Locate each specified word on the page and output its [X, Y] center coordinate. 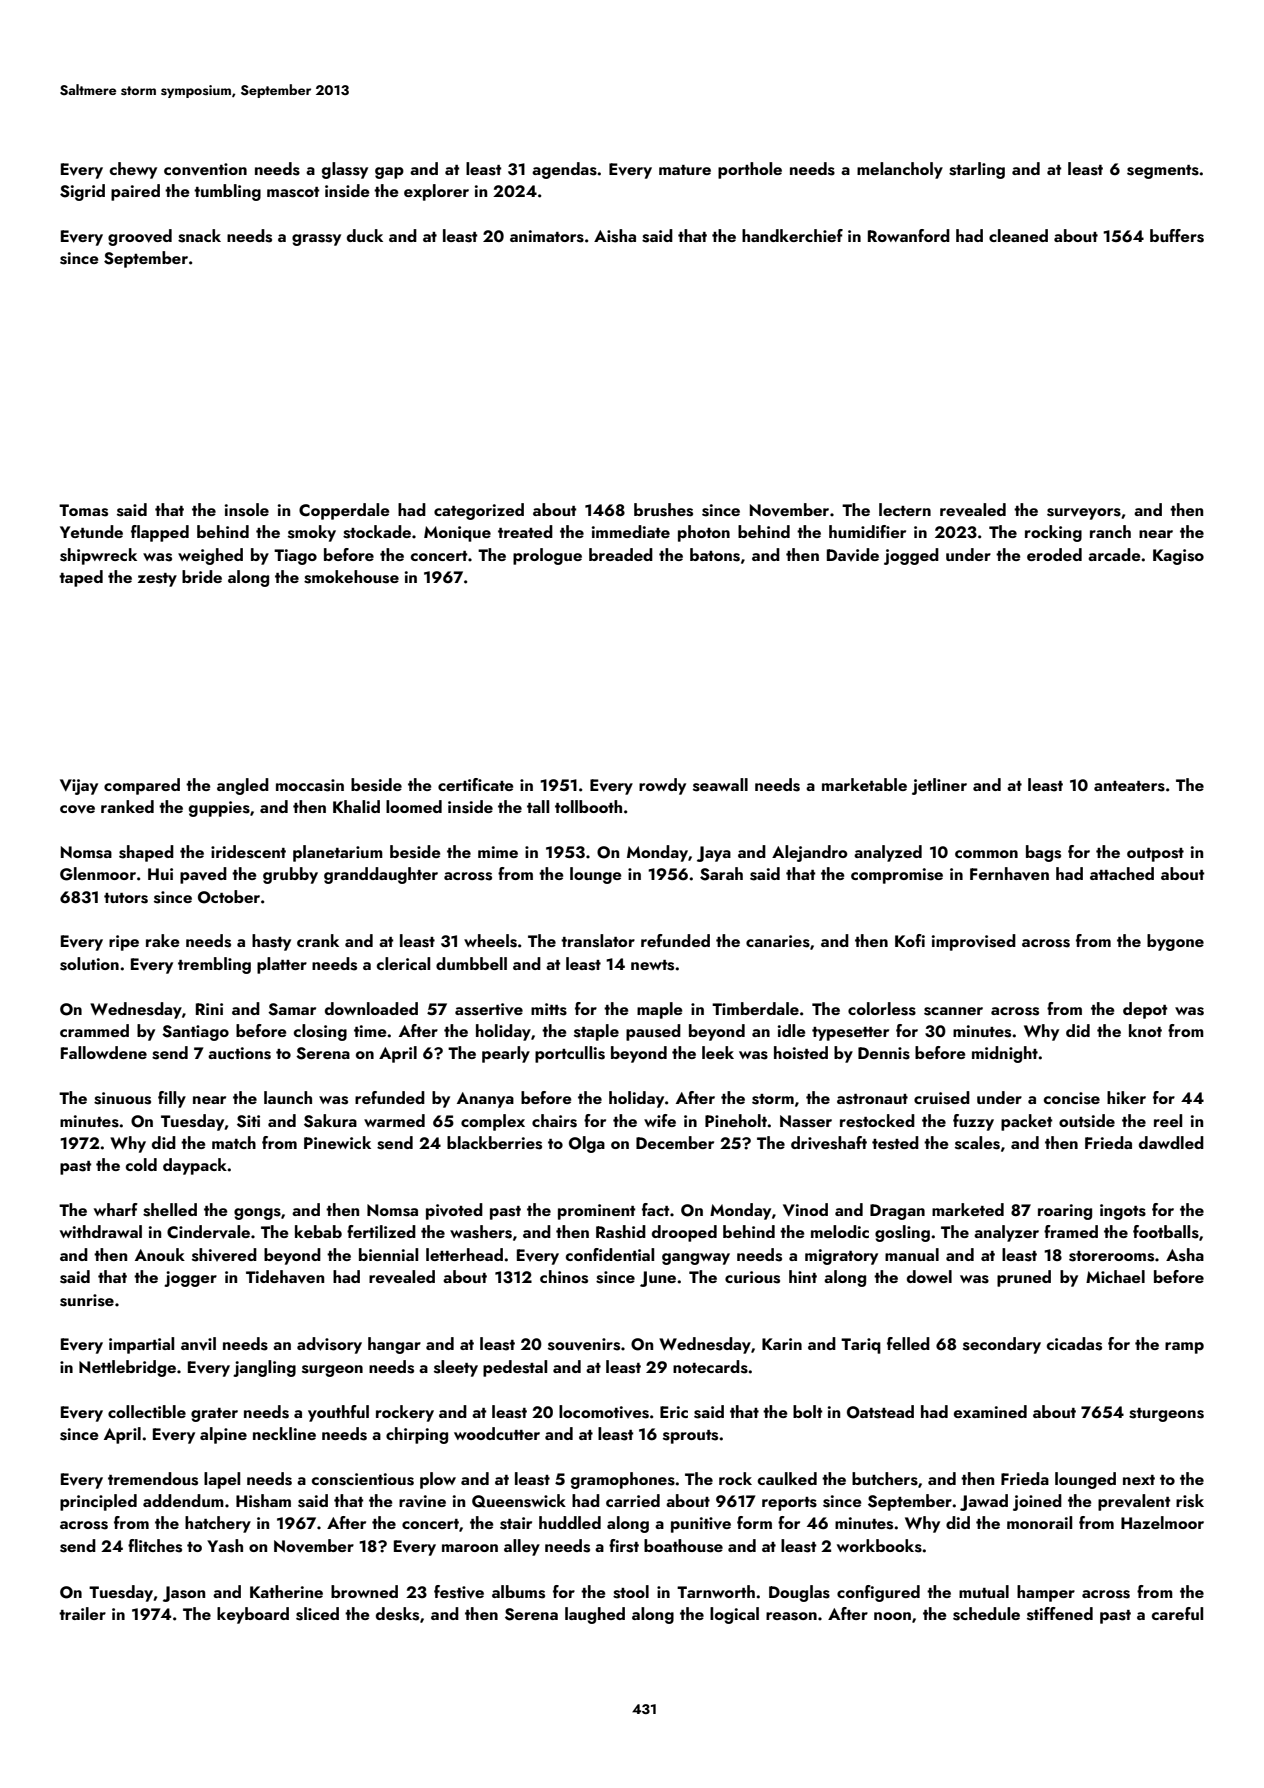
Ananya [485, 1100]
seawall [720, 785]
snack [199, 236]
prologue [547, 556]
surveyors [1084, 514]
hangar [394, 1345]
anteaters [1129, 786]
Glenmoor [98, 874]
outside [1087, 1121]
